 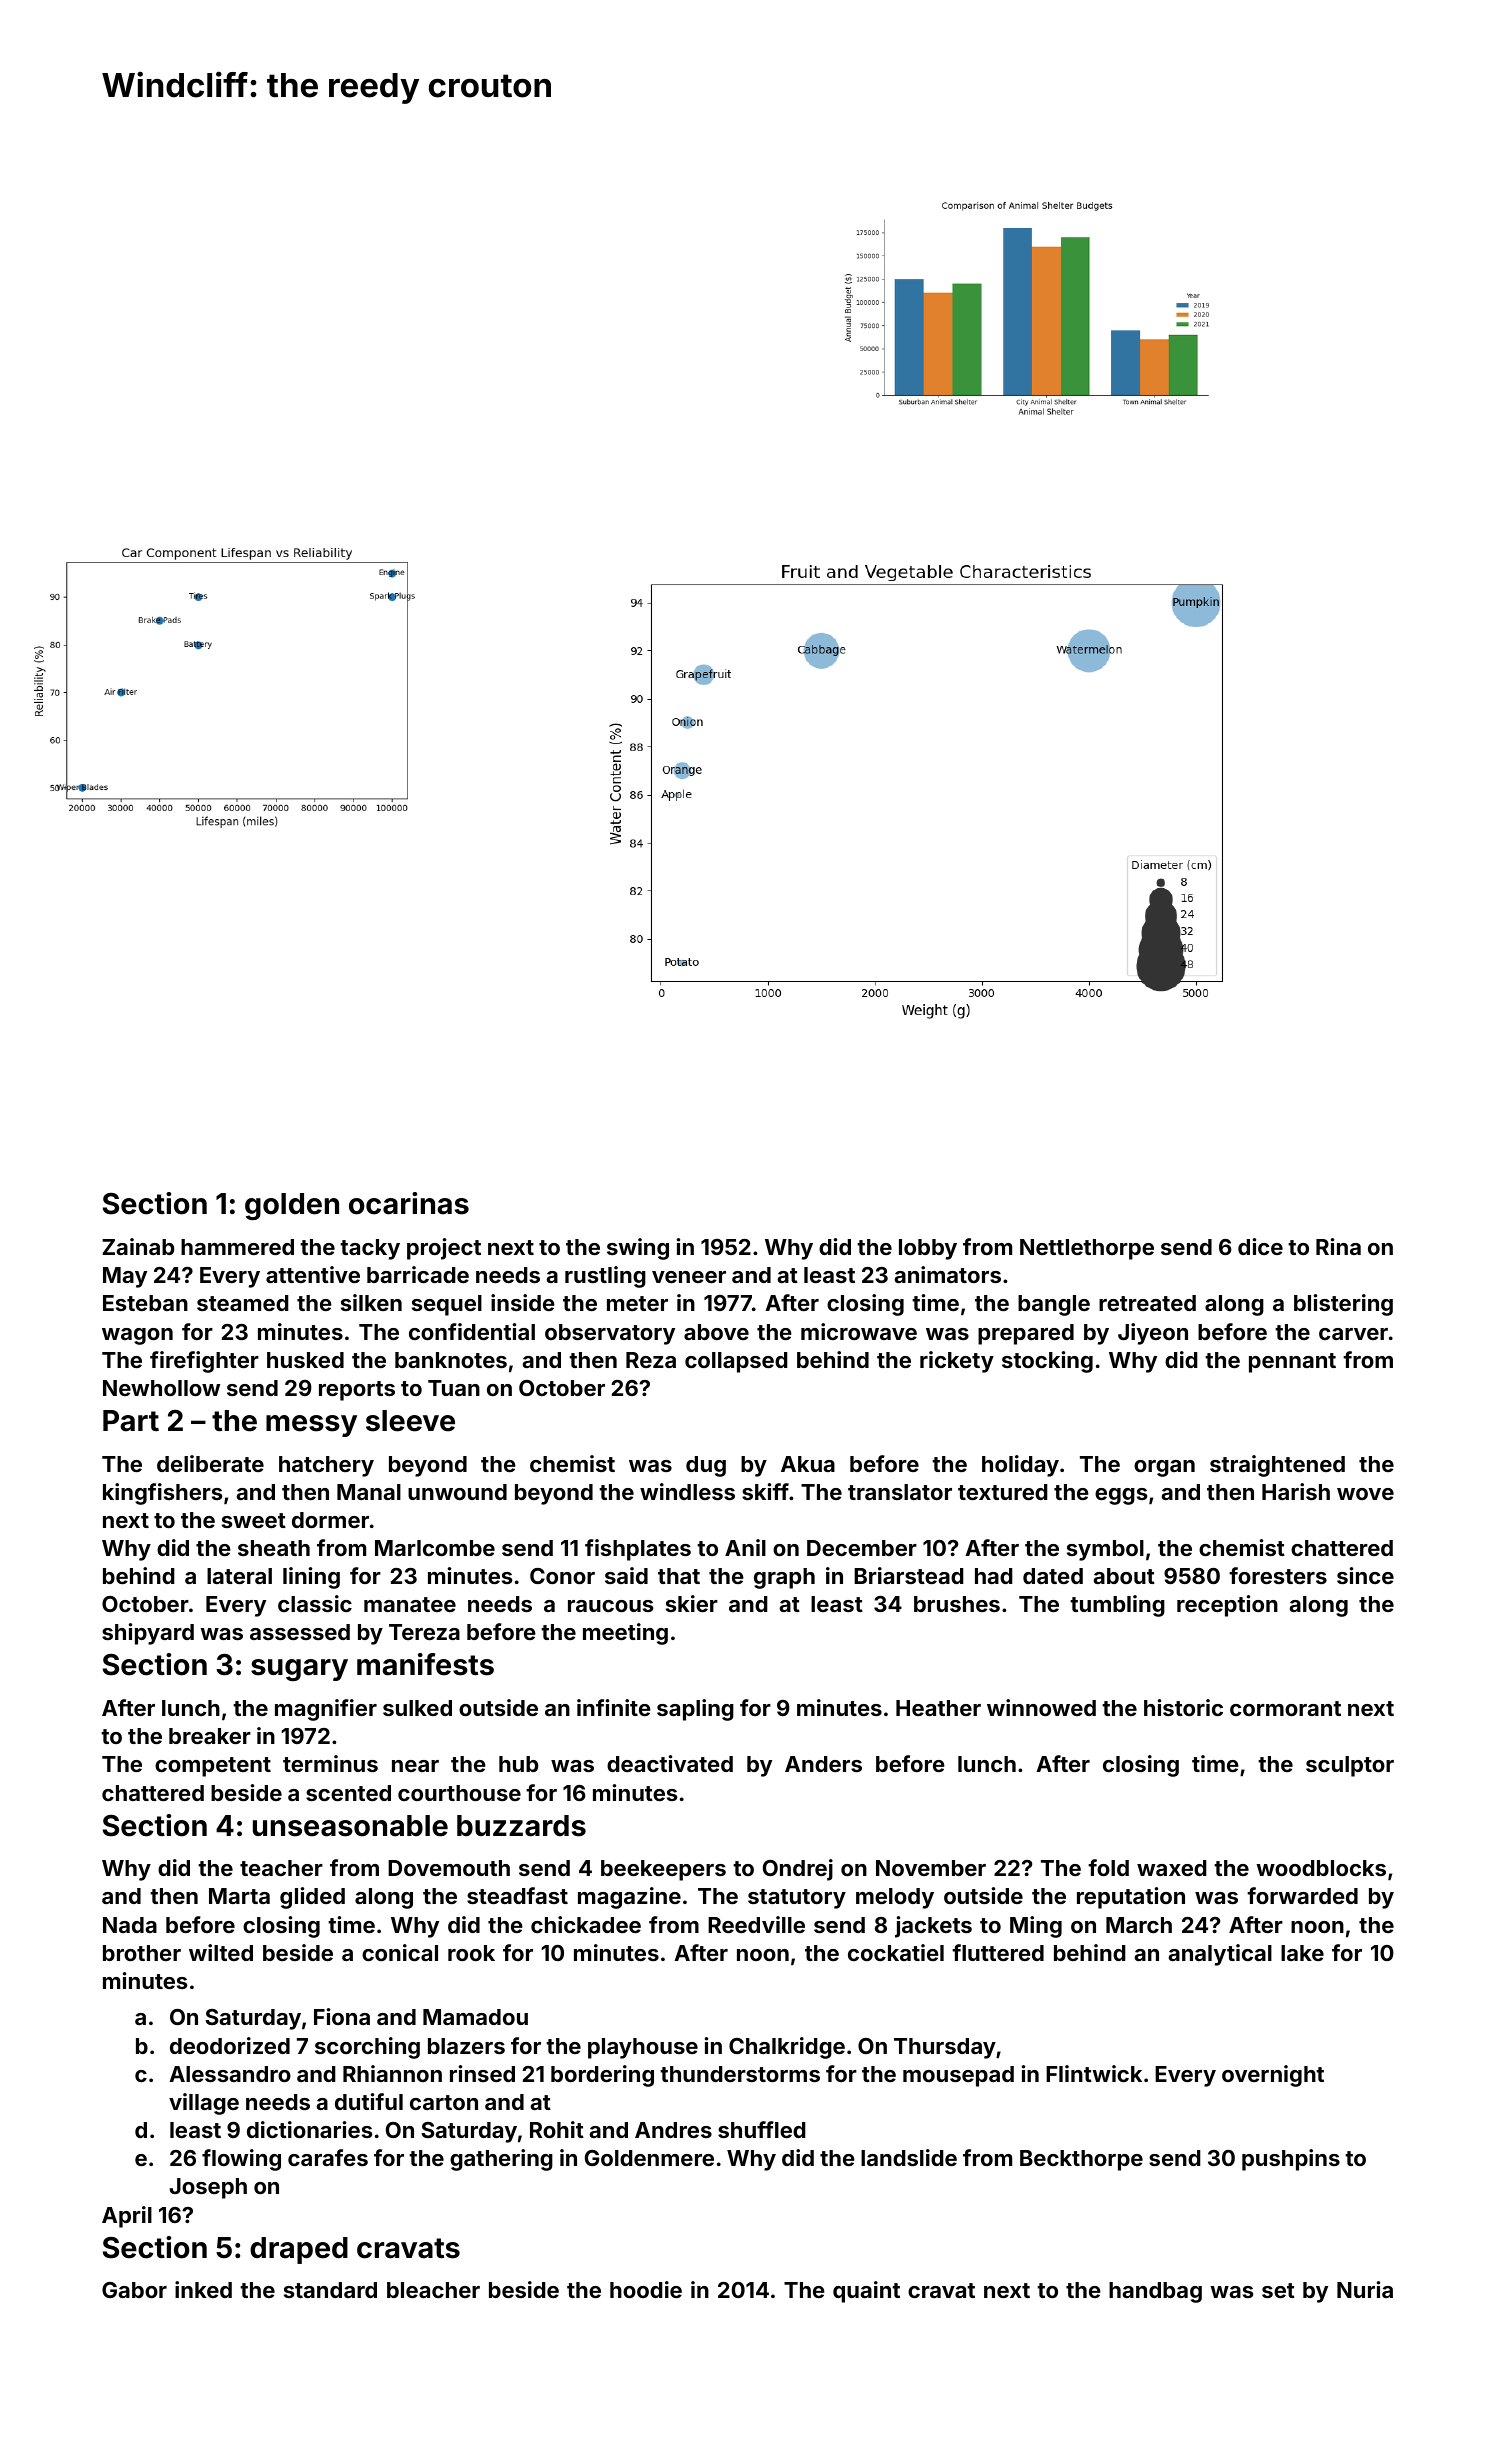 I want to click on above, so click(x=716, y=1332).
